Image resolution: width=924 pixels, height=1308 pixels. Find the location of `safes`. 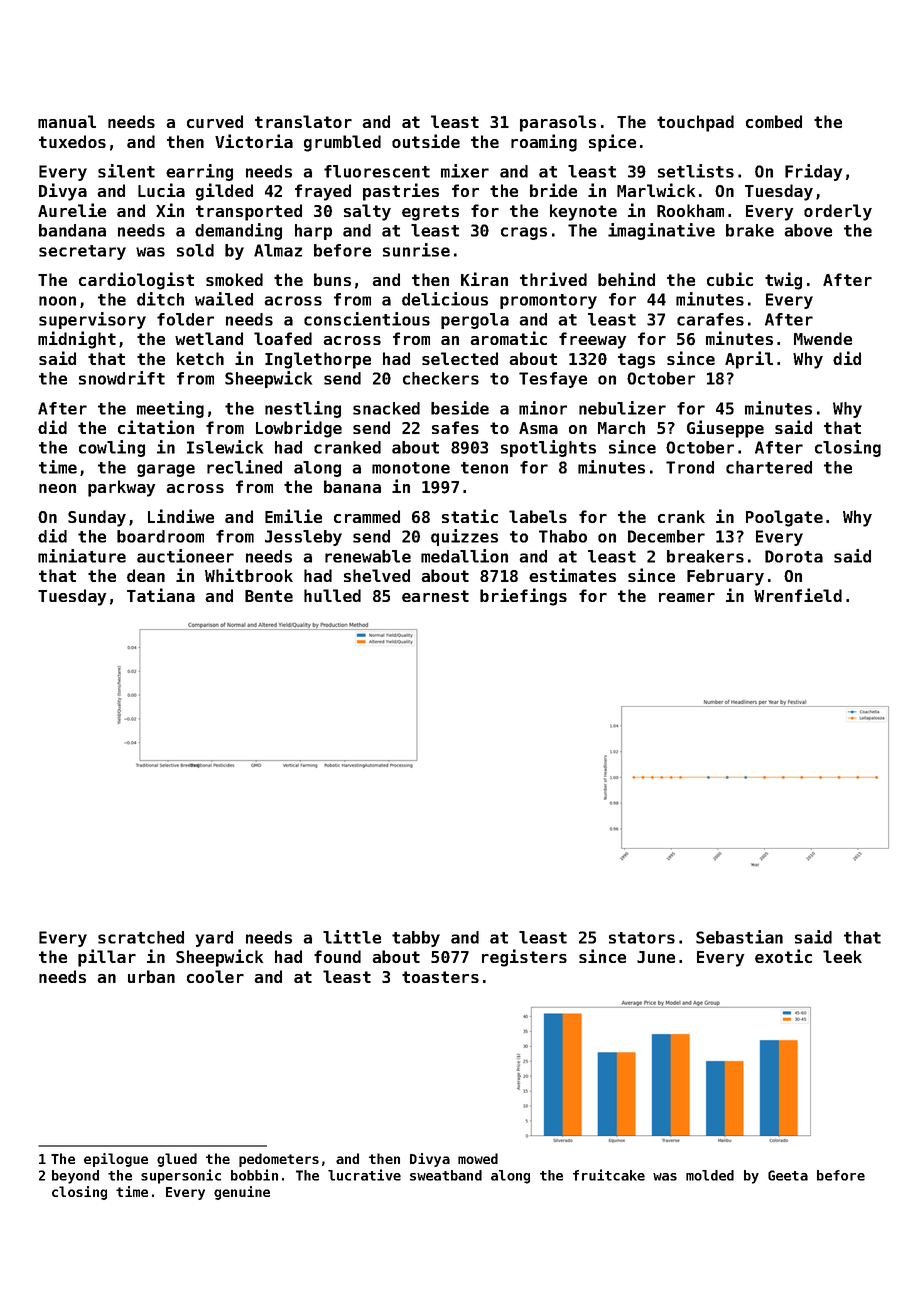

safes is located at coordinates (455, 427).
